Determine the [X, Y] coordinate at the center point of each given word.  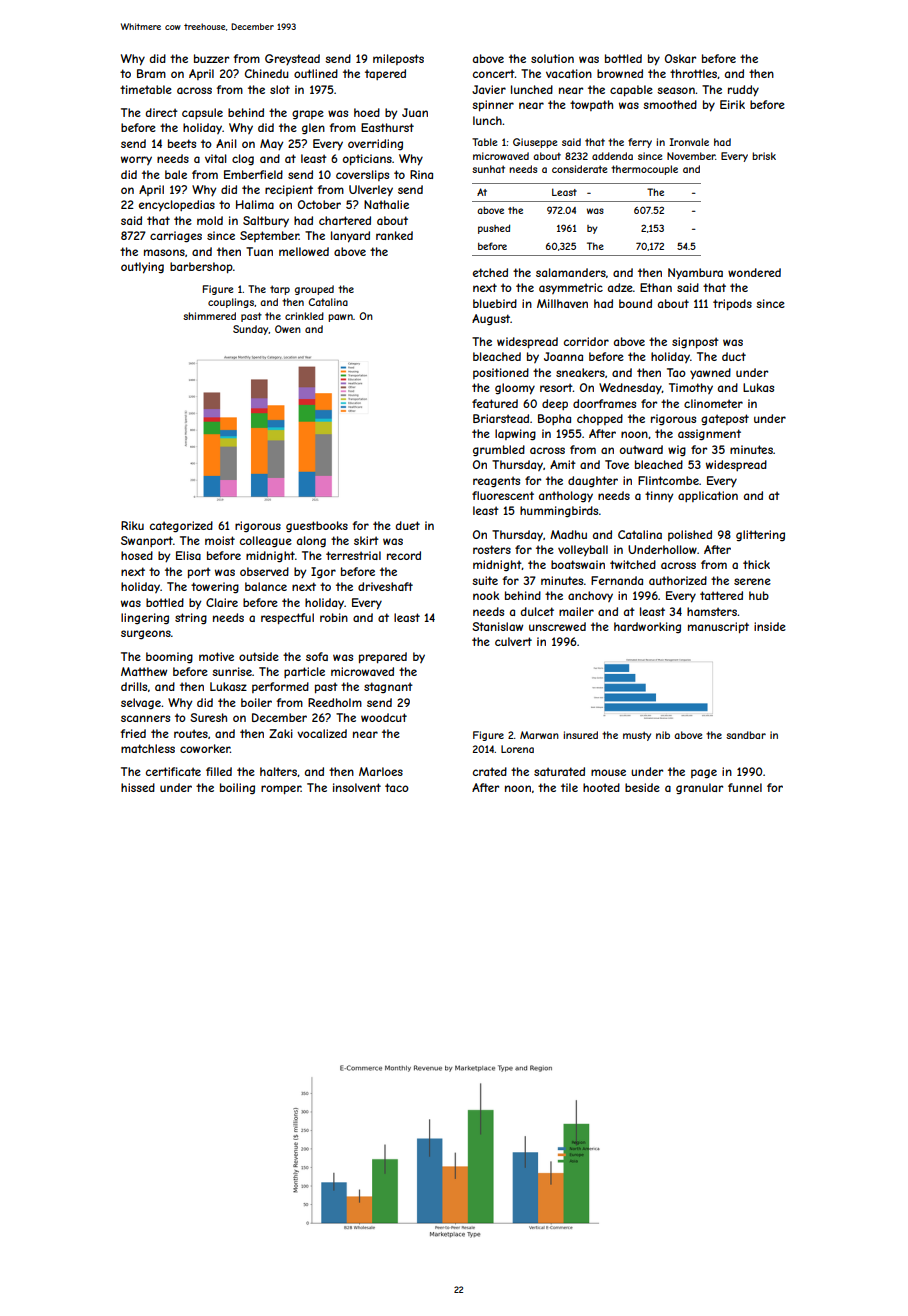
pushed [494, 229]
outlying [142, 268]
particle [304, 672]
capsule [202, 113]
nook [486, 595]
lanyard [350, 237]
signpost [695, 343]
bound [635, 303]
